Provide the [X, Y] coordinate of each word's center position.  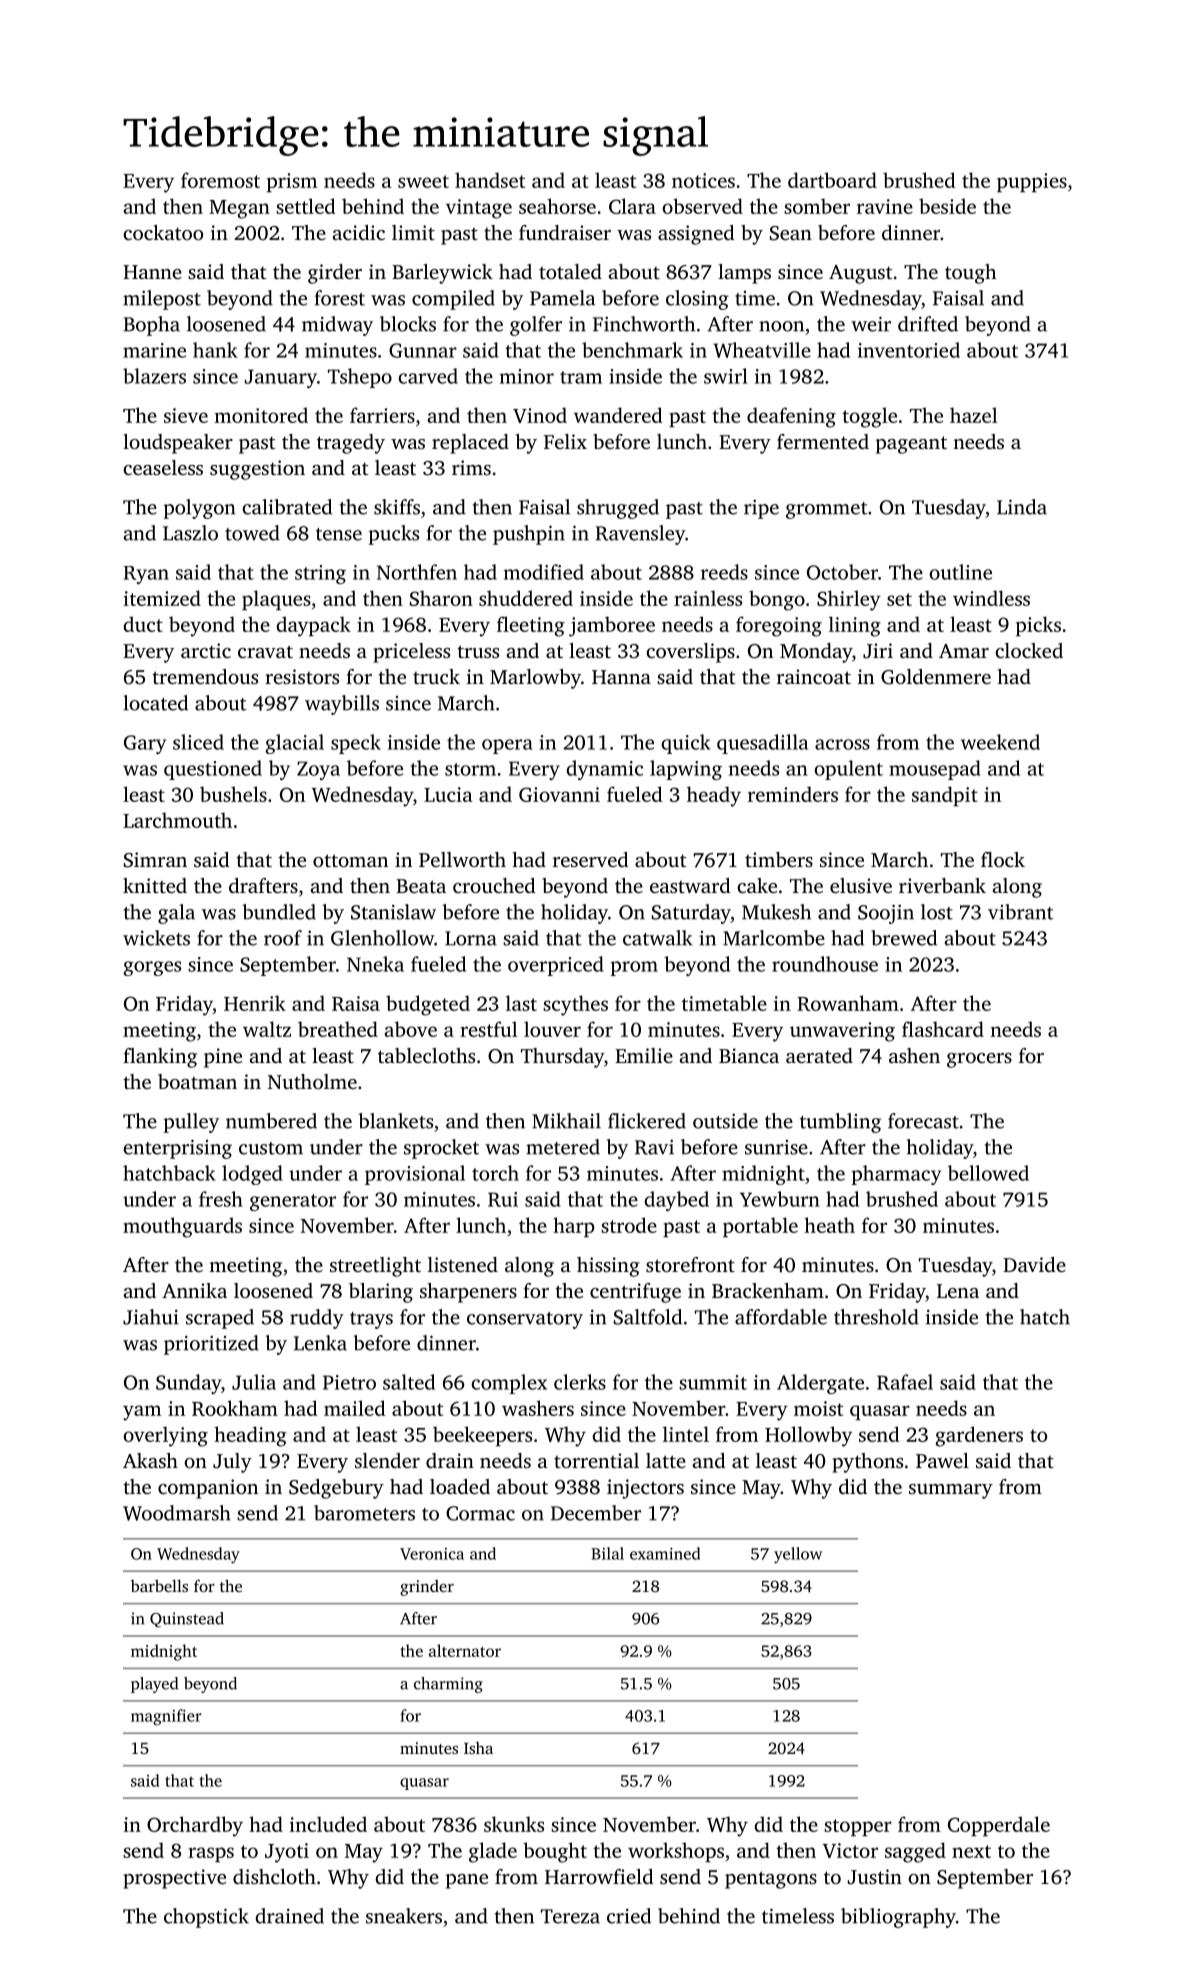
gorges [152, 968]
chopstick [206, 1918]
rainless [708, 598]
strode [629, 1225]
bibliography [898, 1918]
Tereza [570, 1916]
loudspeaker [178, 444]
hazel [973, 415]
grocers [979, 1060]
